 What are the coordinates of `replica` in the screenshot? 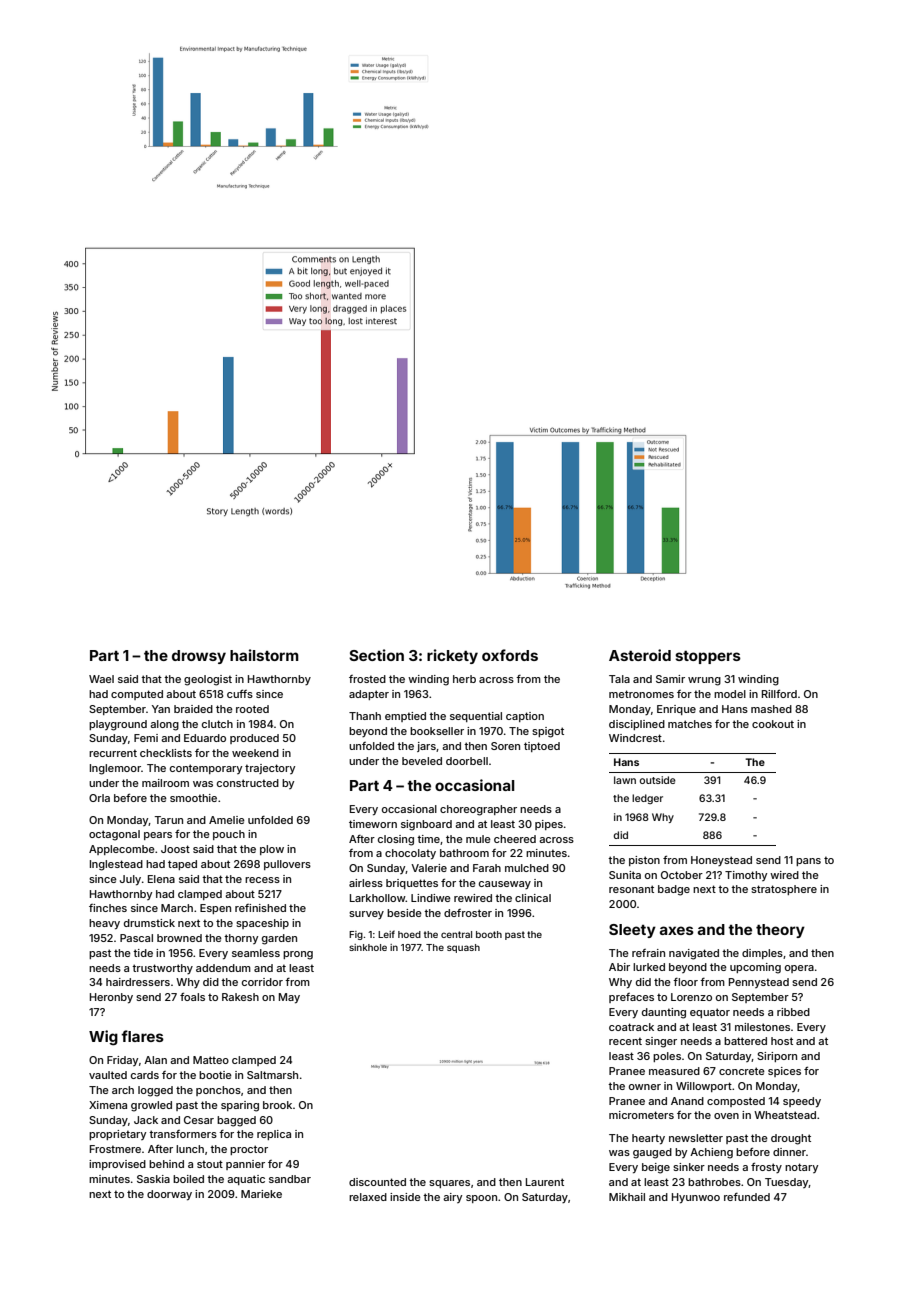 It's located at (274, 1135).
